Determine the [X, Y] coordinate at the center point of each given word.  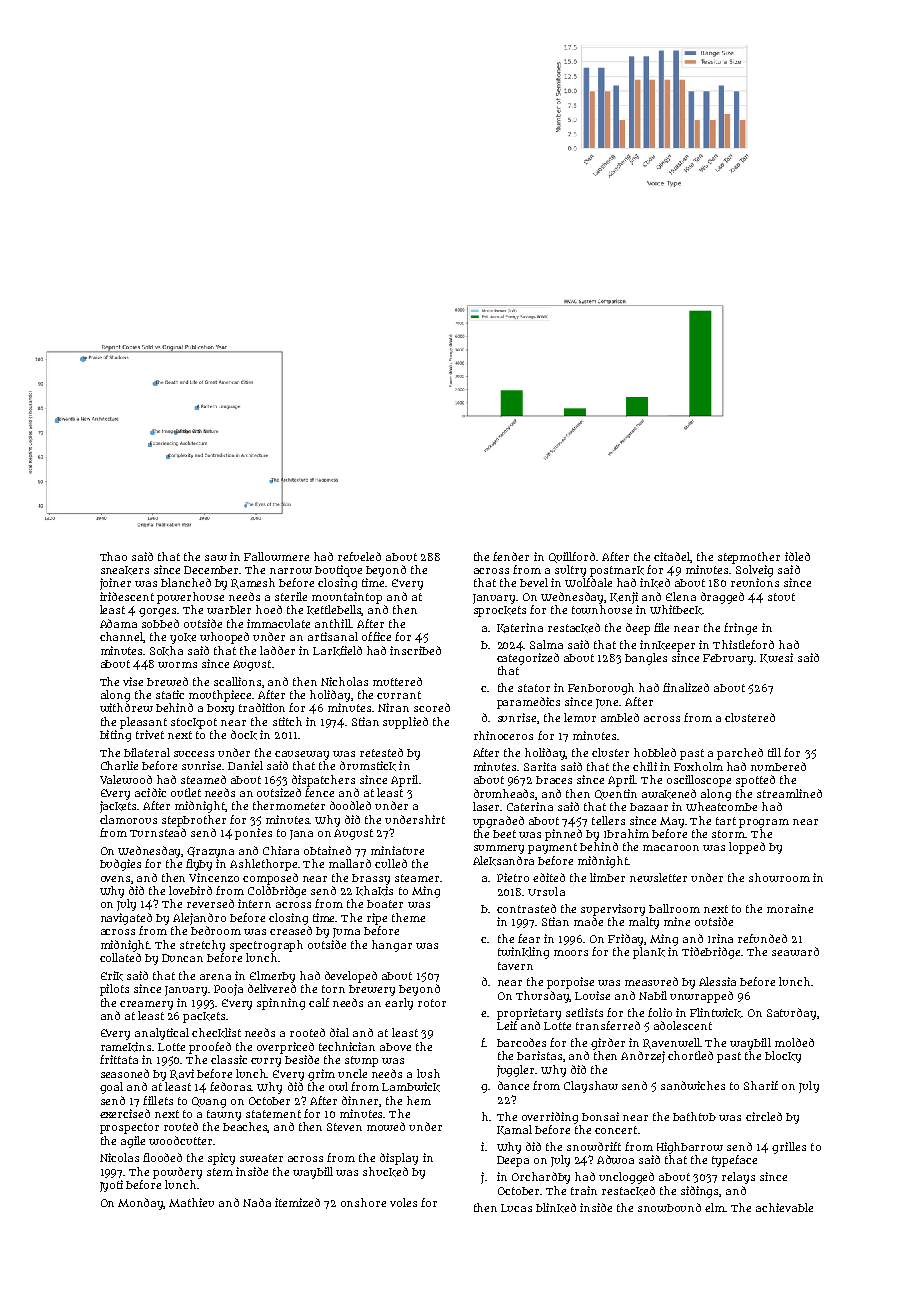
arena [215, 977]
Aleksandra [503, 861]
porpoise [570, 983]
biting [115, 736]
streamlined [789, 793]
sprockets [500, 611]
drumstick [368, 766]
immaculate [278, 623]
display [399, 1159]
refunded [762, 938]
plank [649, 953]
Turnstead [158, 832]
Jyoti [111, 1186]
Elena [681, 596]
